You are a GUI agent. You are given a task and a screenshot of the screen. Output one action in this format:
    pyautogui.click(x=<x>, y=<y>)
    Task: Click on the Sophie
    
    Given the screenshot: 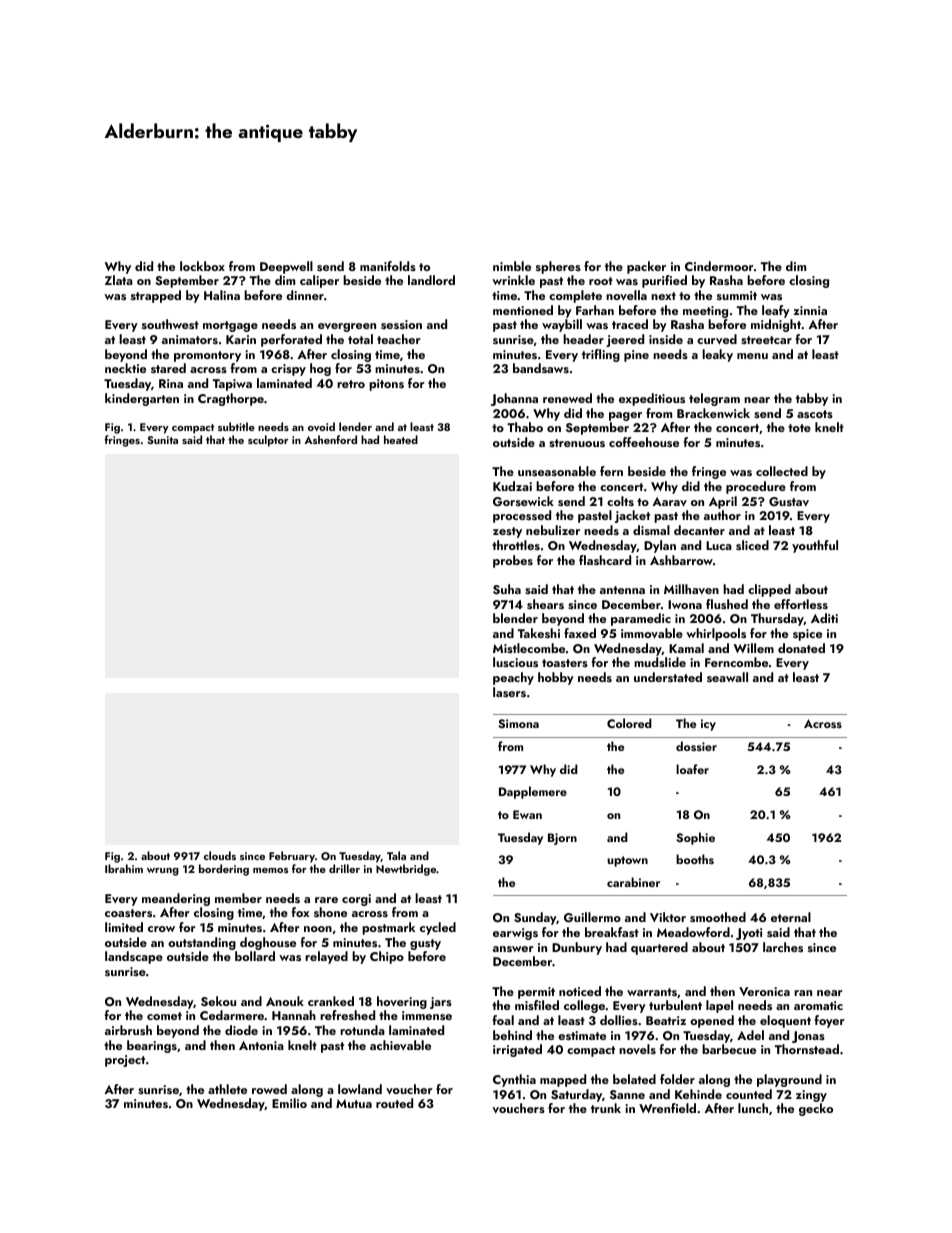 What is the action you would take?
    pyautogui.click(x=695, y=838)
